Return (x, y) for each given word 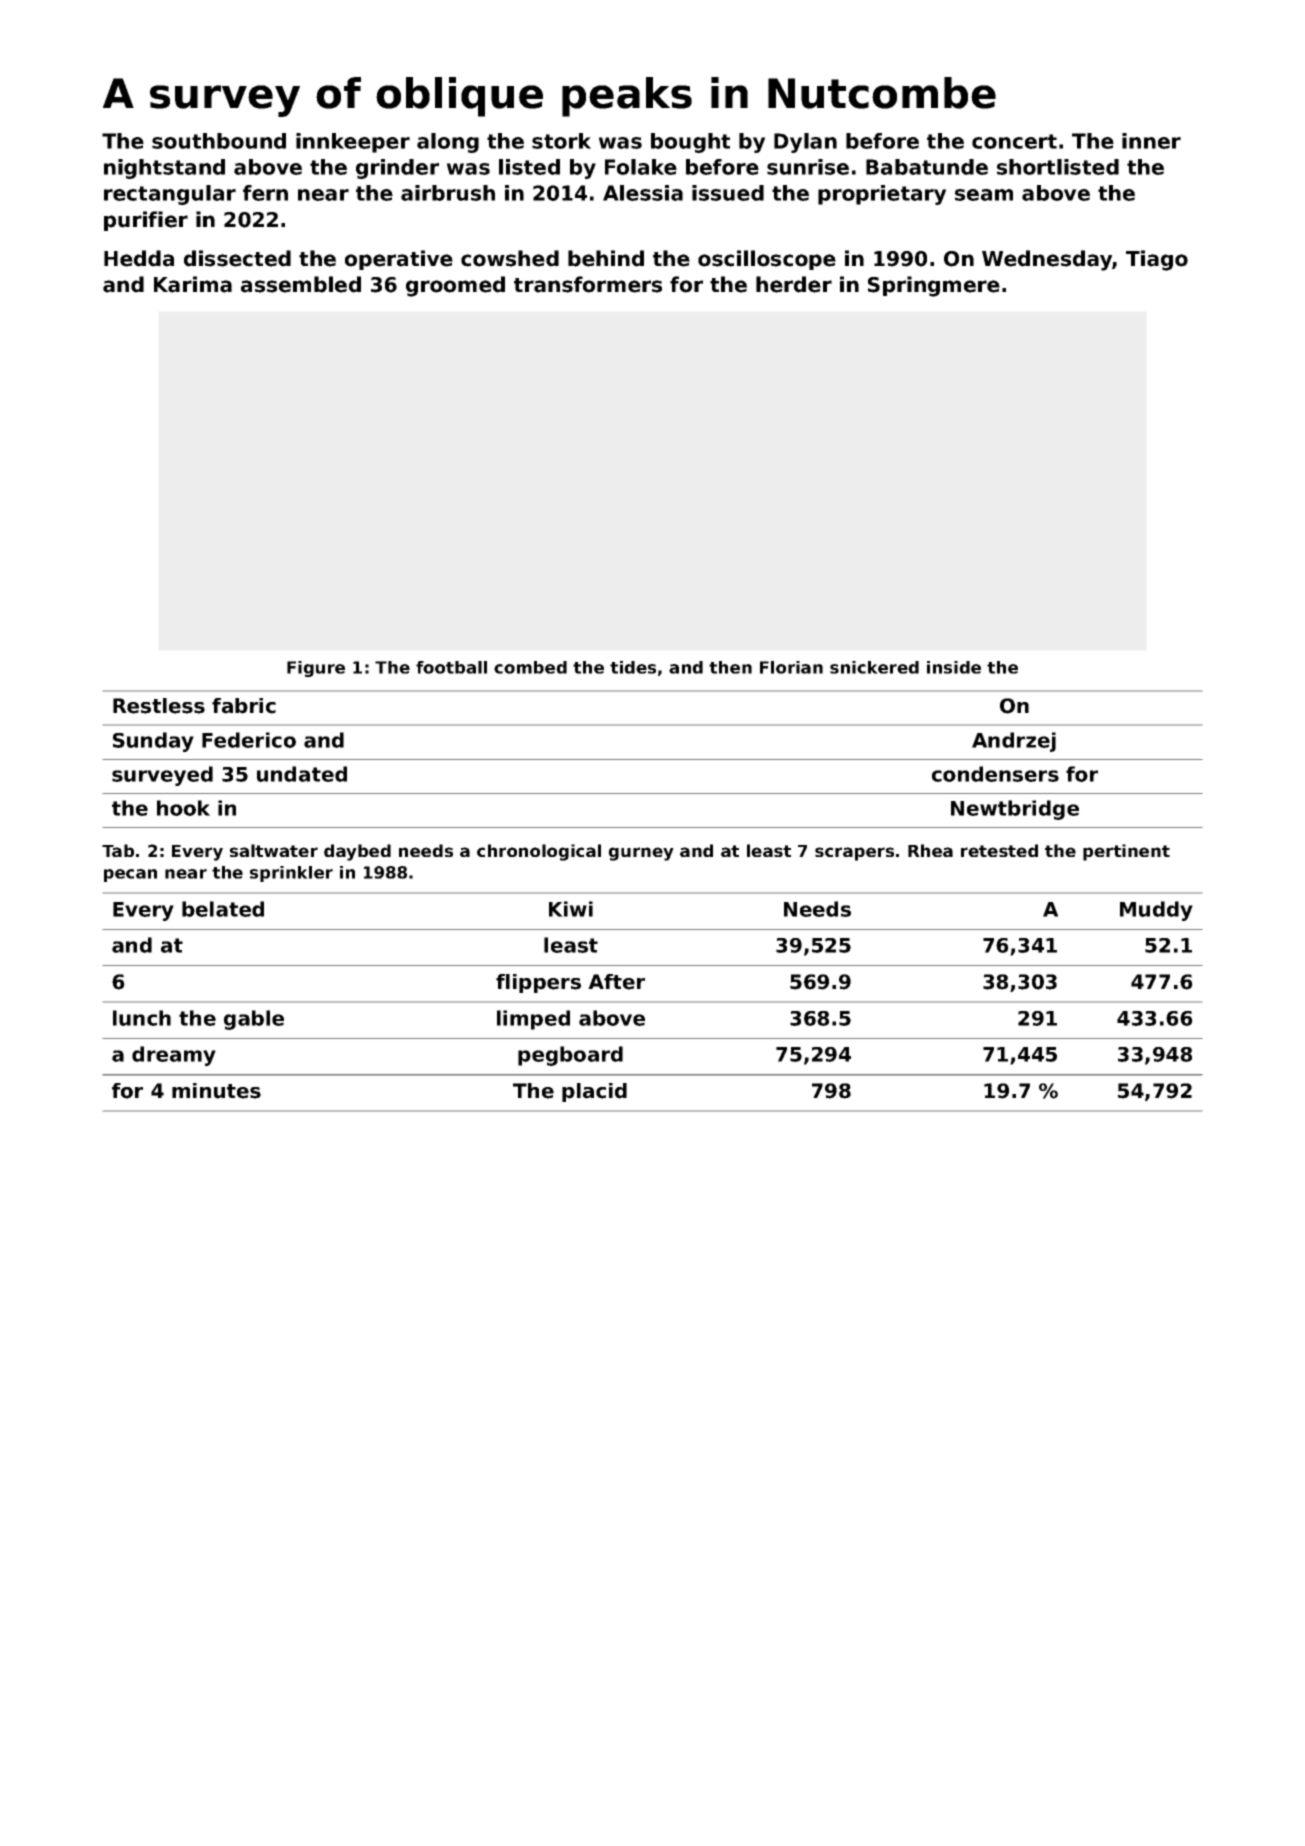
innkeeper (353, 143)
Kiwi (571, 909)
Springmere (934, 286)
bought (690, 143)
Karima (193, 284)
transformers (588, 284)
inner (1151, 141)
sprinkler (291, 874)
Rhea (930, 850)
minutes (216, 1091)
